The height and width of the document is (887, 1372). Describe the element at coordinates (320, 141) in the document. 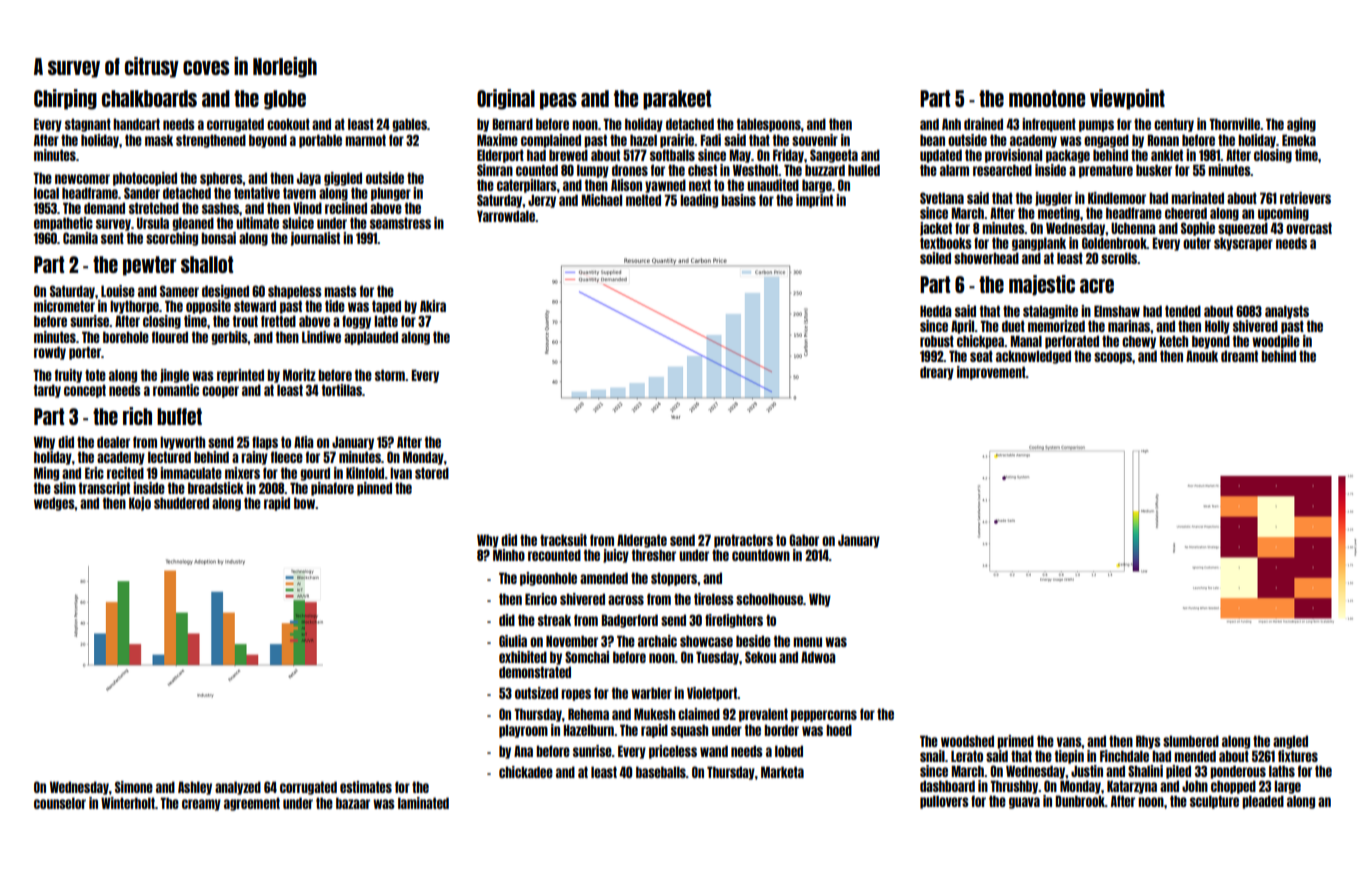

I see `portable` at that location.
